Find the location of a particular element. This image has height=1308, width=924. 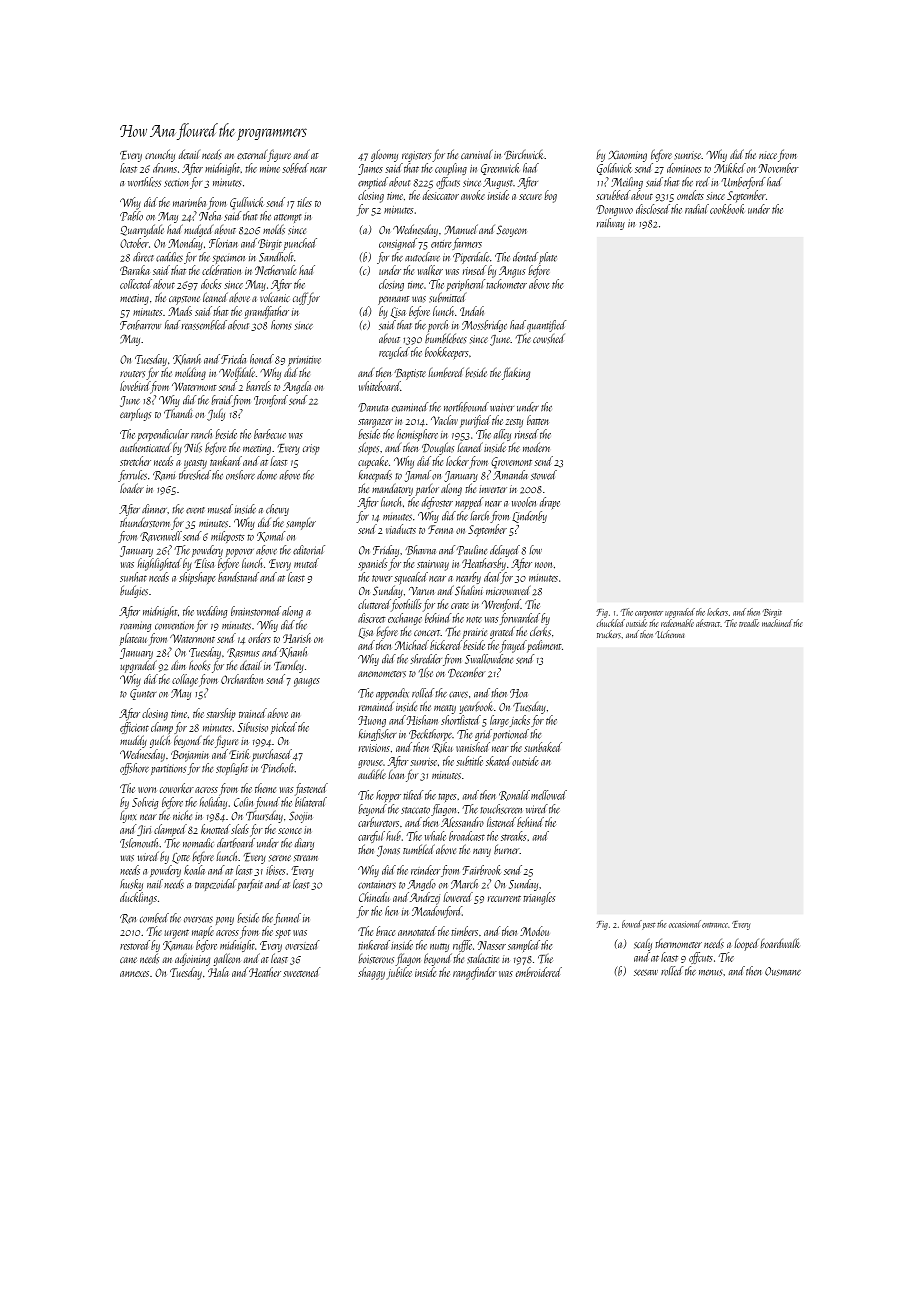

sweetened is located at coordinates (301, 972).
